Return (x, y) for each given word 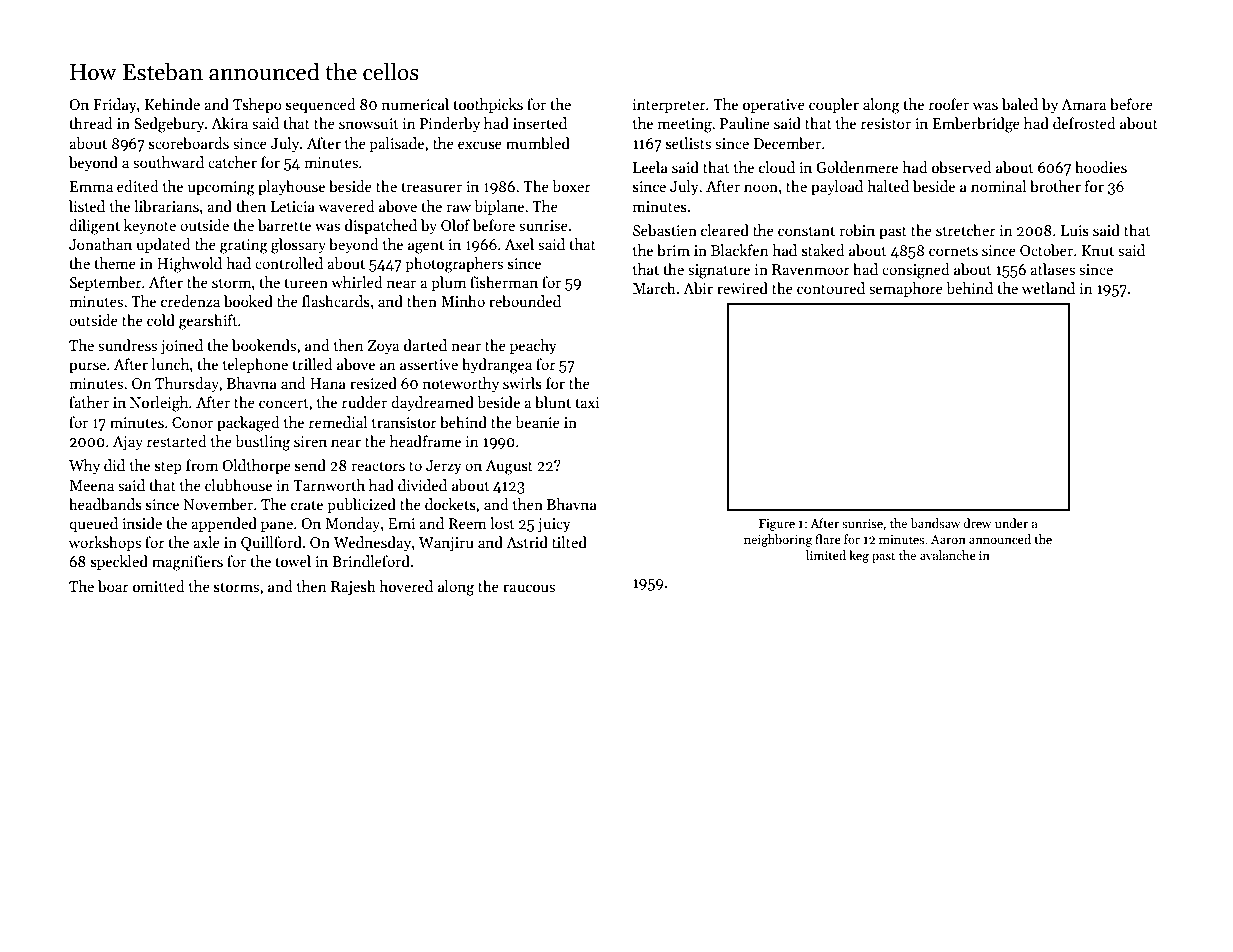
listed (87, 206)
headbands (105, 504)
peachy (533, 346)
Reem (468, 523)
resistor (886, 123)
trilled (312, 364)
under (1011, 523)
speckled (119, 562)
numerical (415, 104)
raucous (529, 588)
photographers (454, 265)
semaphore (906, 289)
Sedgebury (169, 125)
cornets (953, 251)
